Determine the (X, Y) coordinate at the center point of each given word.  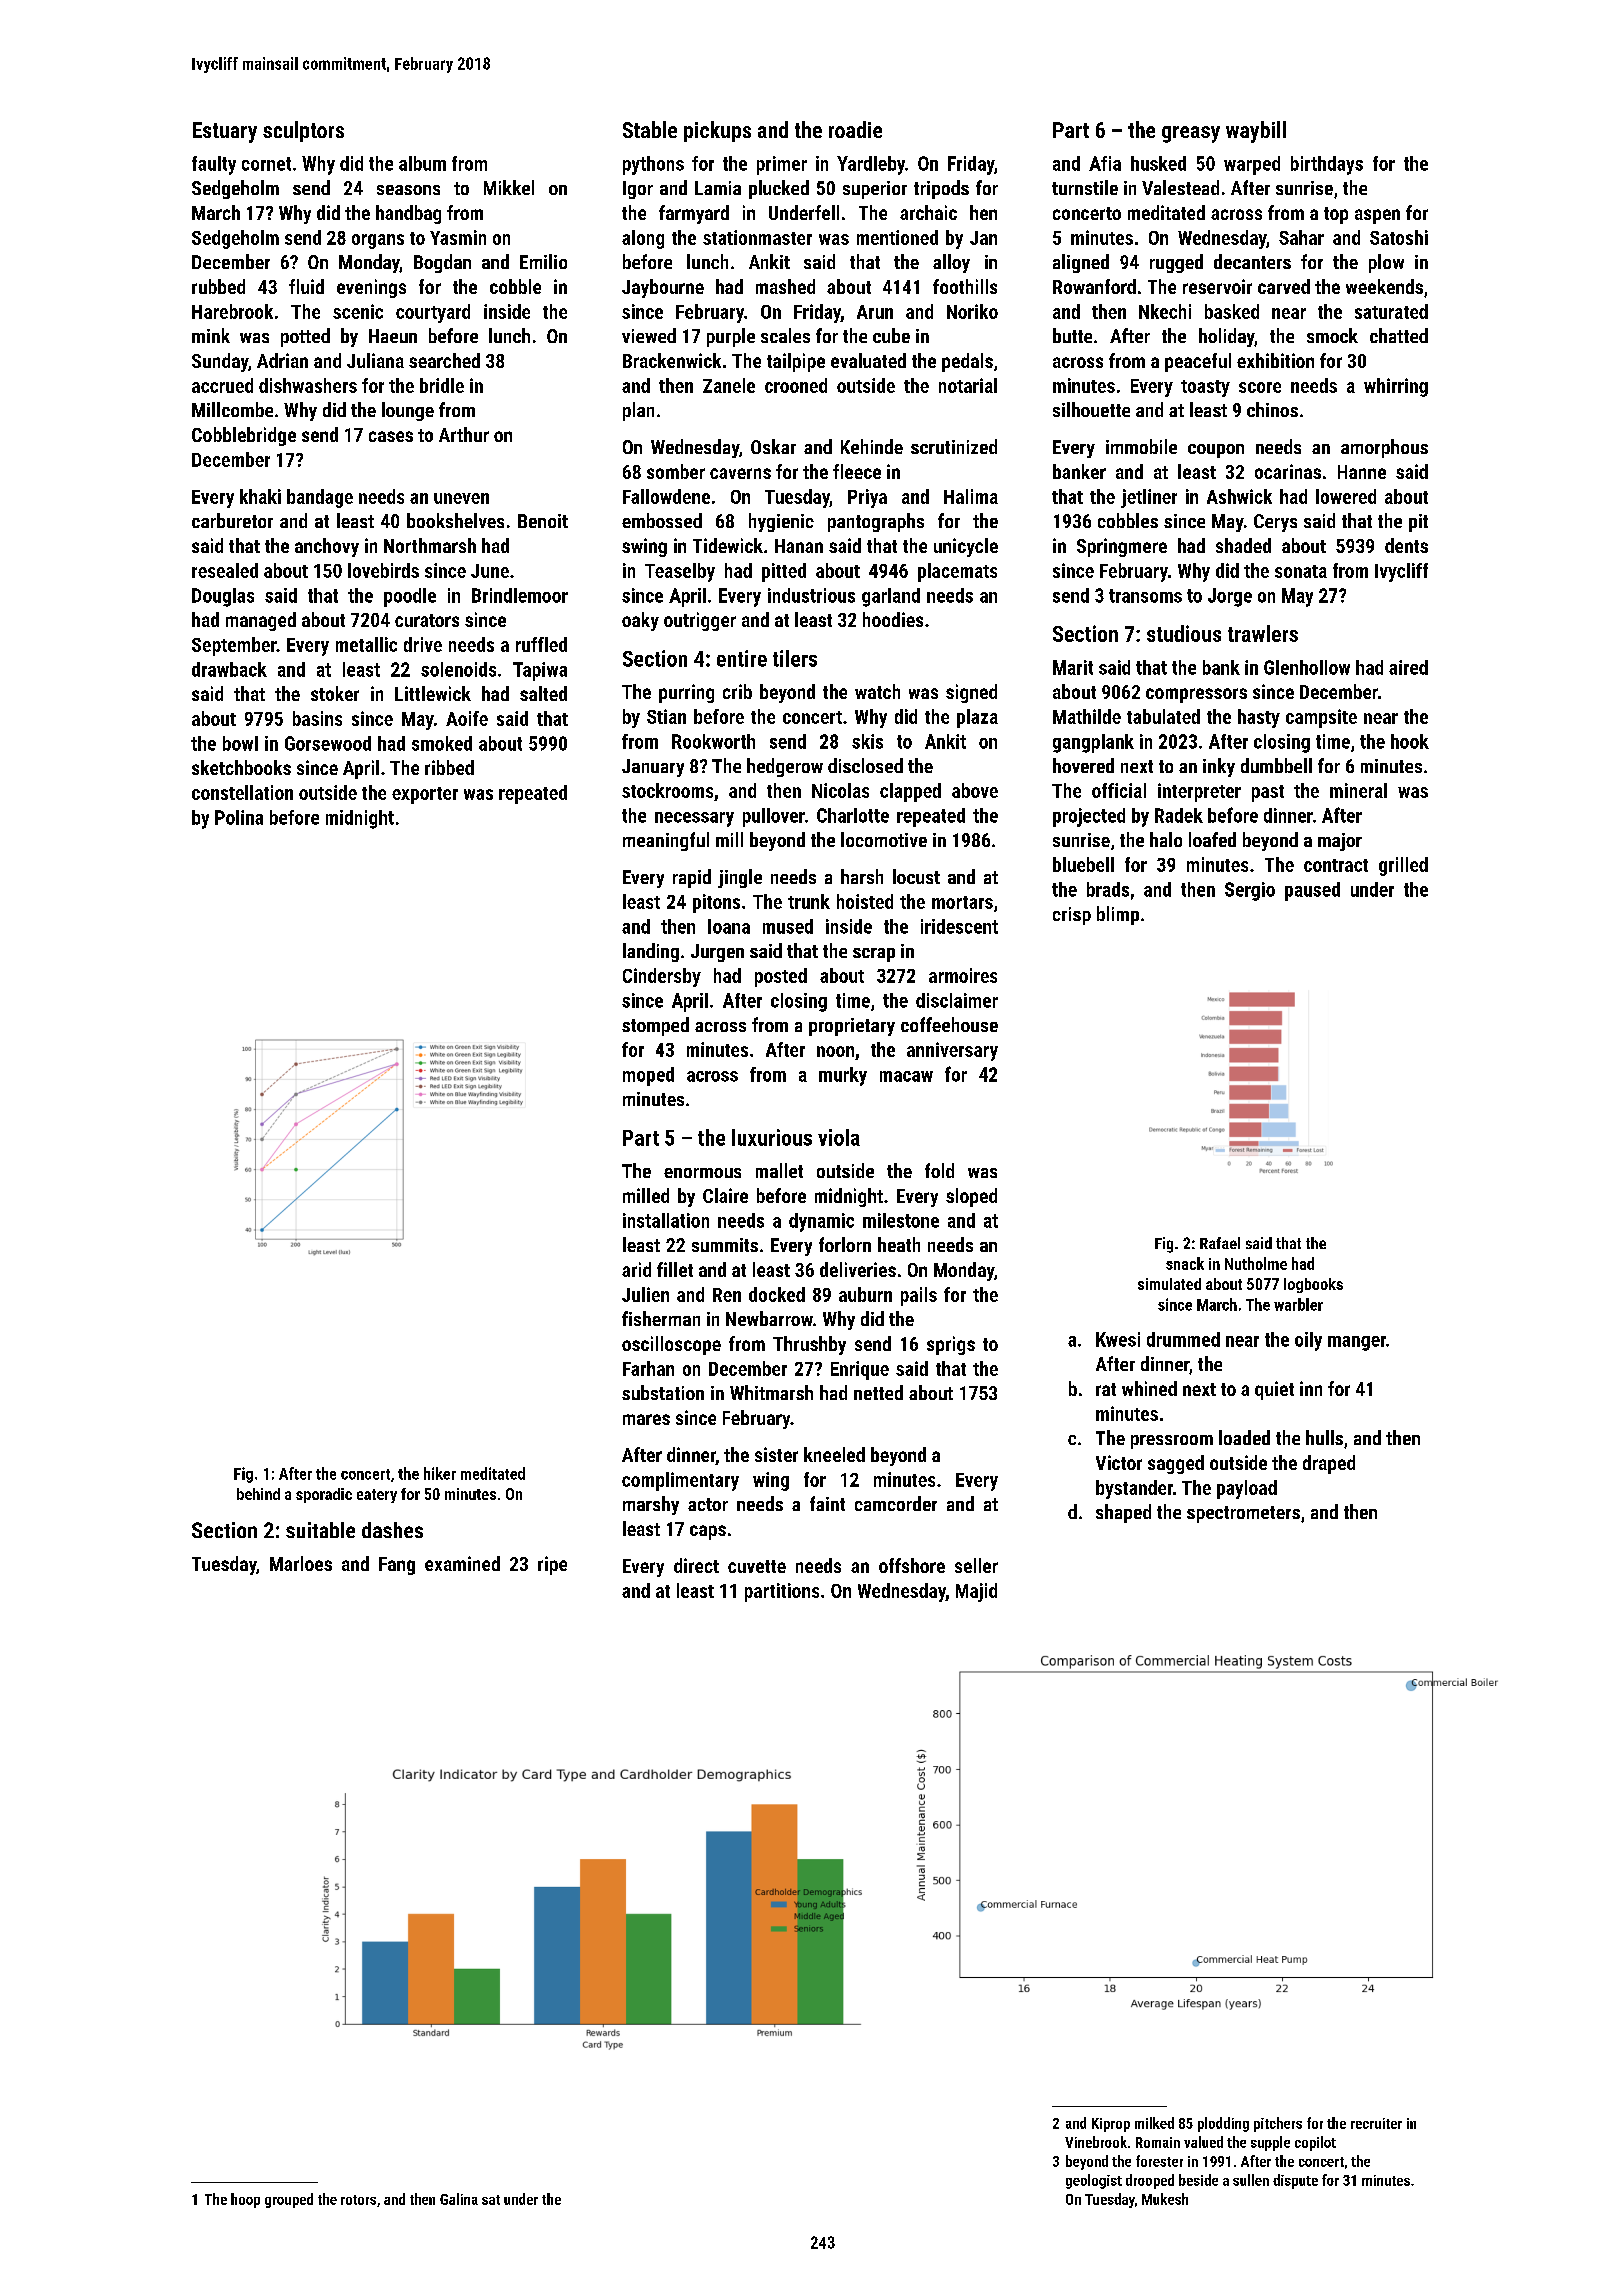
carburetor (232, 520)
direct (696, 1565)
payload (1247, 1489)
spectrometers (1243, 1514)
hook (1410, 741)
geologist (1094, 2181)
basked (1232, 311)
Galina (459, 2199)
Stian (666, 716)
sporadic (324, 1495)
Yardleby (871, 165)
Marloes (301, 1563)
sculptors (303, 131)
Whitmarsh (771, 1392)
